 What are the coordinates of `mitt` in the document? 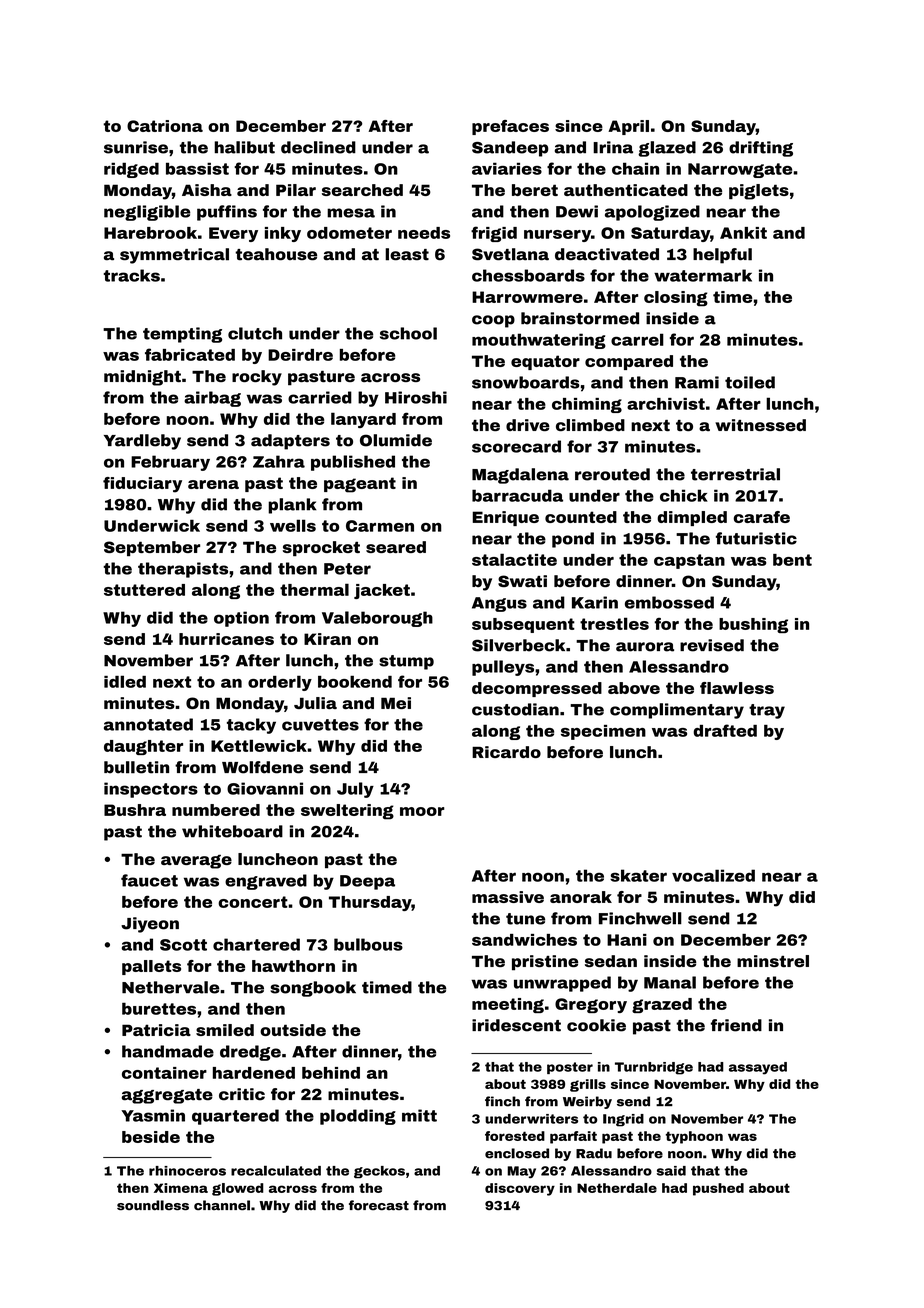 It's located at (419, 1115).
